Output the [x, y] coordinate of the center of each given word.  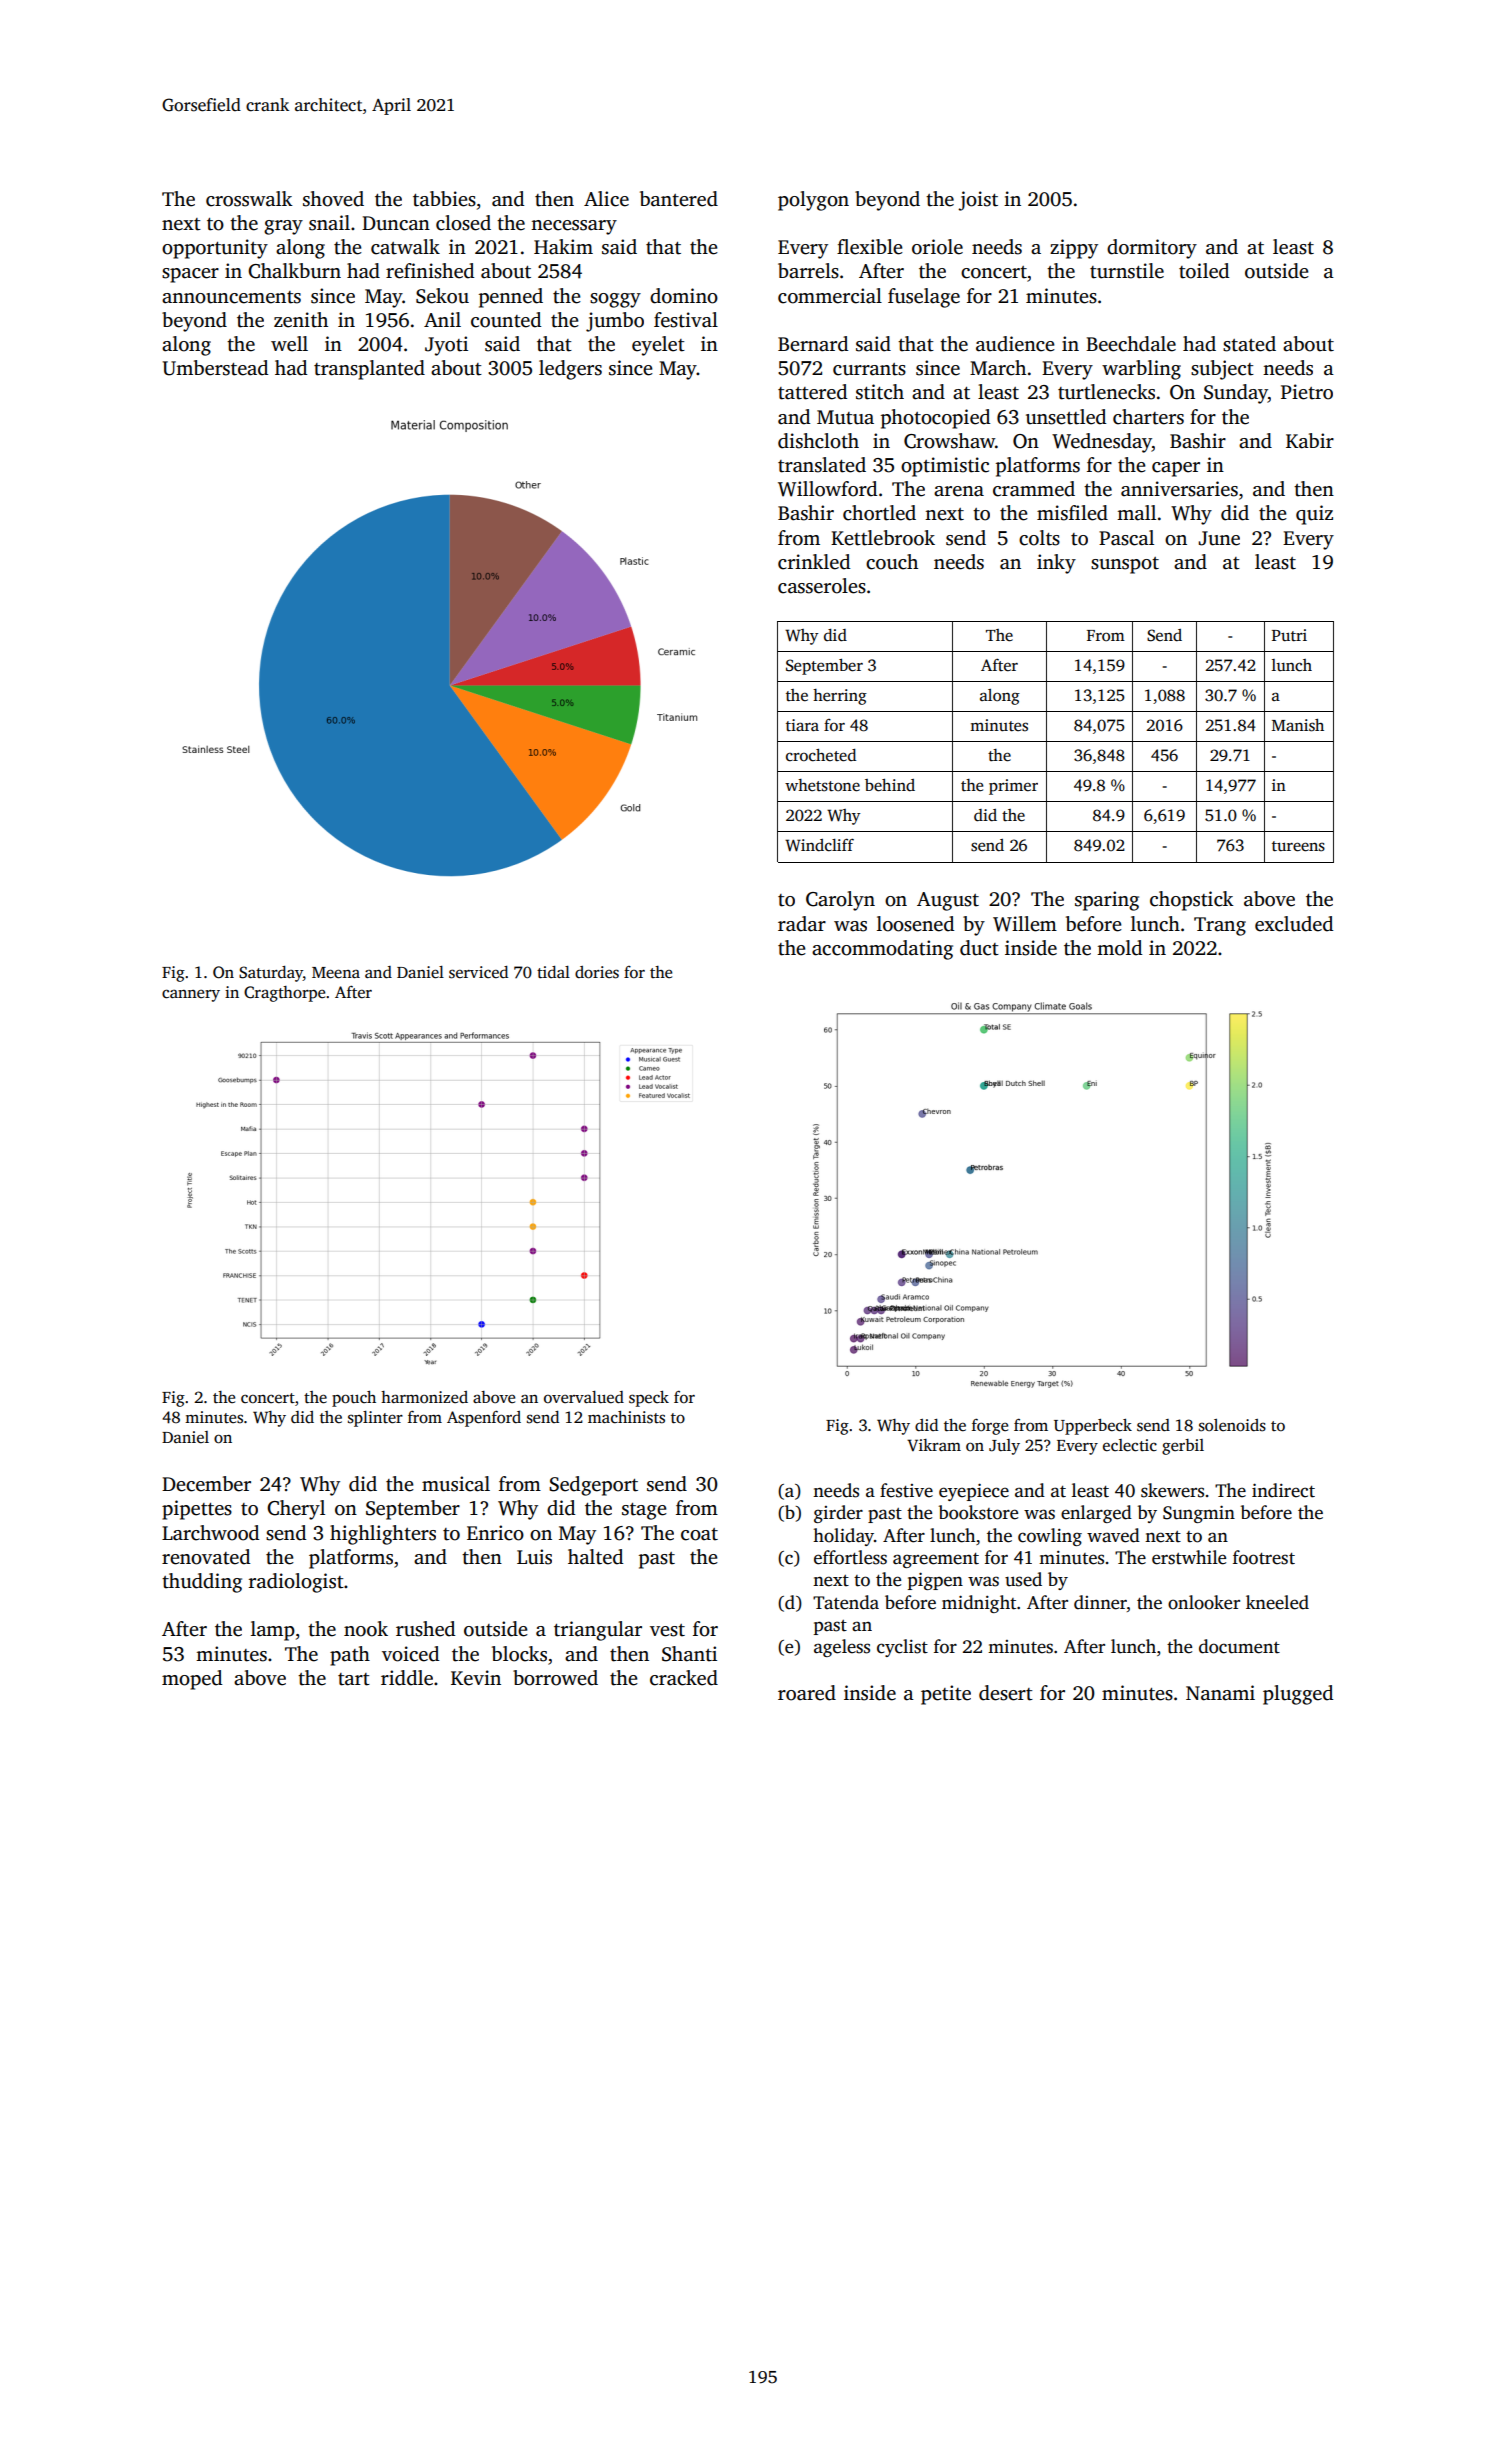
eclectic [1130, 1445]
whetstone [822, 785]
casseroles [822, 586]
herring [840, 697]
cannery [191, 995]
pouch [354, 1399]
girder [838, 1514]
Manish [1298, 725]
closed [463, 223]
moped [192, 1680]
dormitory [1152, 249]
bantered [679, 199]
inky [1056, 564]
